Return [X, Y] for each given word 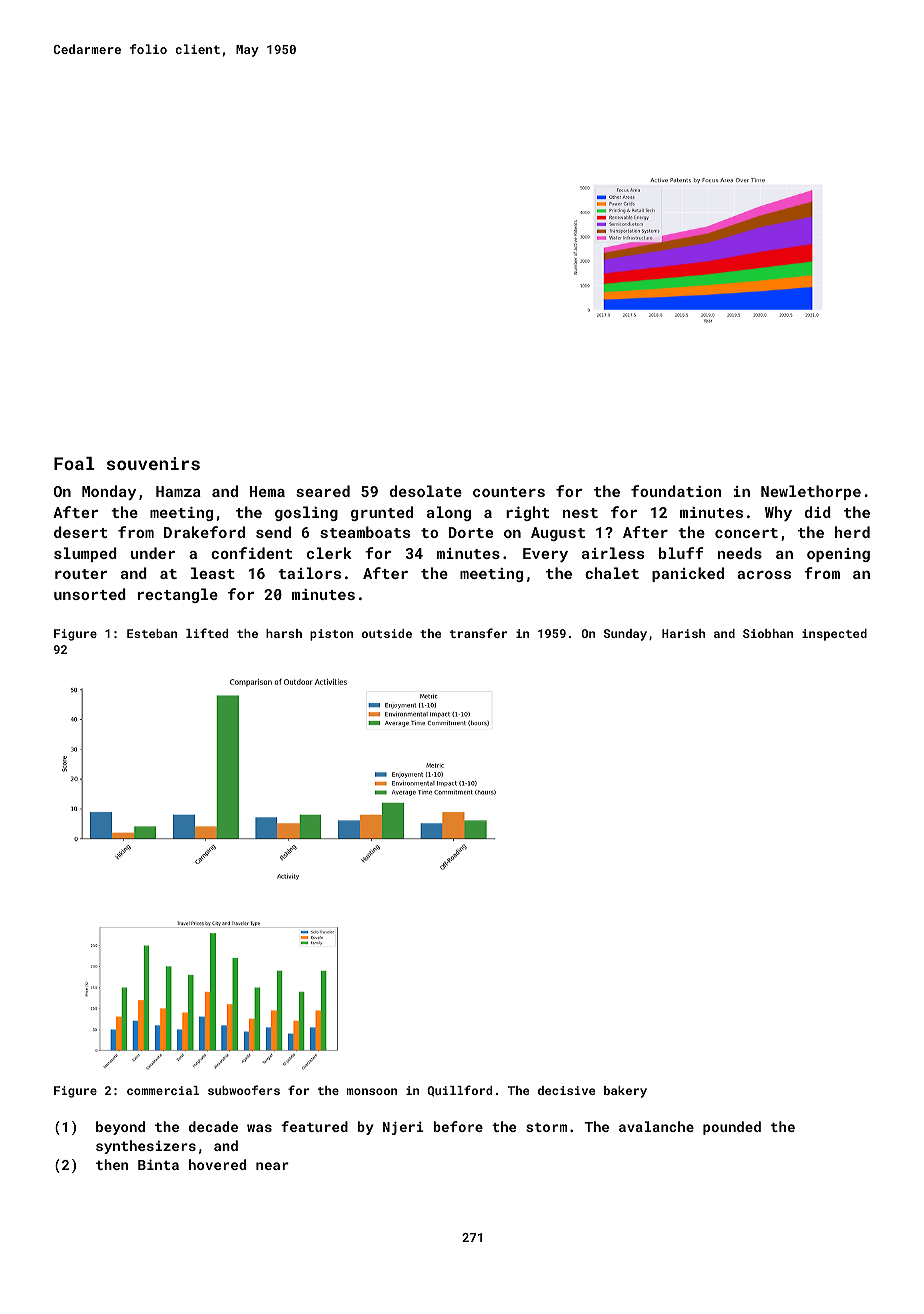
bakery [625, 1092]
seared [323, 491]
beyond [120, 1128]
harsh [284, 633]
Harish [683, 633]
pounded [732, 1128]
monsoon [372, 1091]
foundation [676, 491]
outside [387, 633]
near [272, 1166]
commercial [163, 1090]
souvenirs [153, 463]
